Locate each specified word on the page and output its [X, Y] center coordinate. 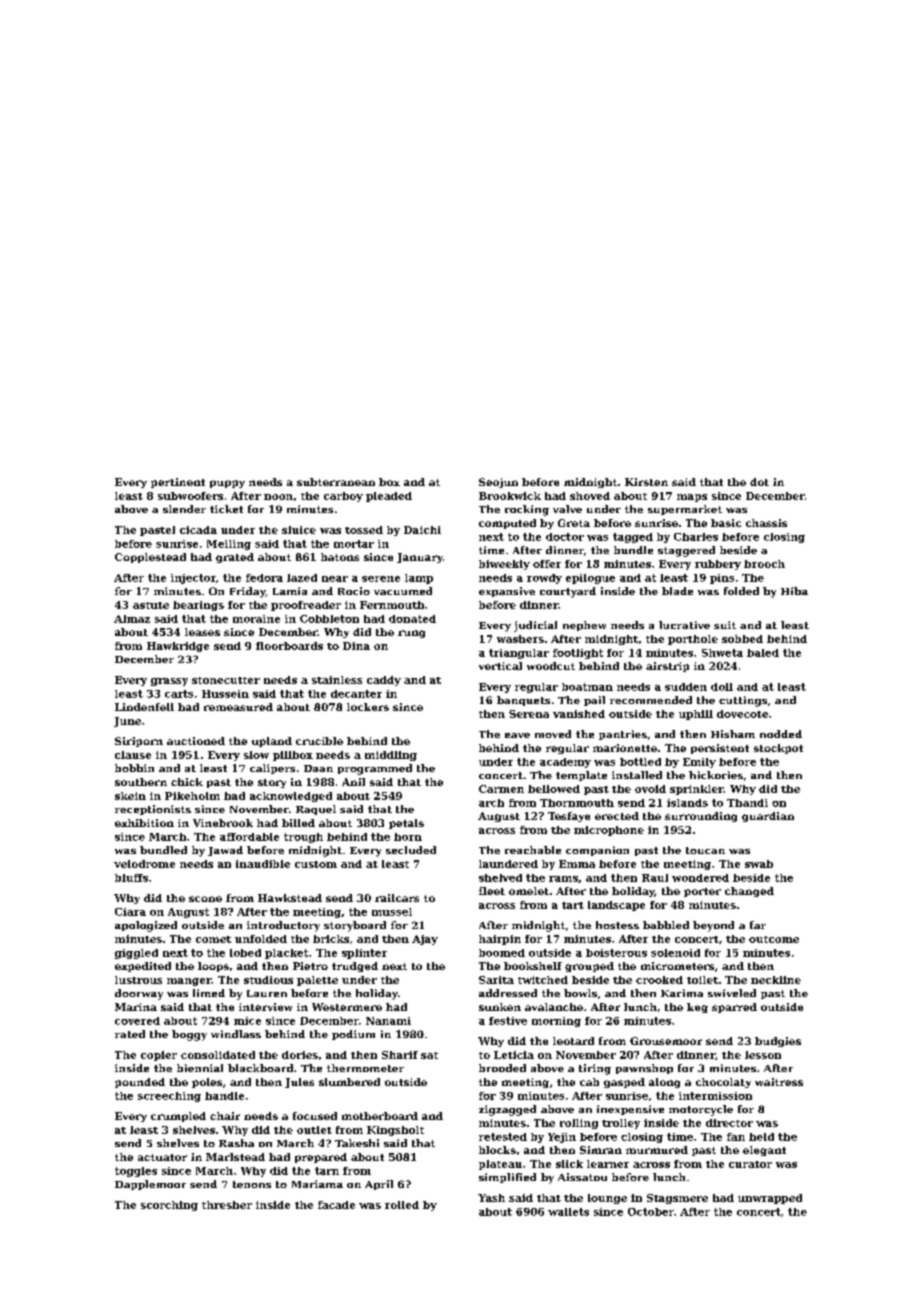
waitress [779, 1082]
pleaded [389, 497]
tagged [633, 538]
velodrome [144, 864]
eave [517, 735]
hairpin [500, 940]
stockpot [778, 749]
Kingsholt [395, 1131]
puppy [227, 484]
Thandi [747, 803]
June [127, 722]
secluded [411, 850]
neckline [776, 980]
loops [213, 967]
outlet [314, 1130]
